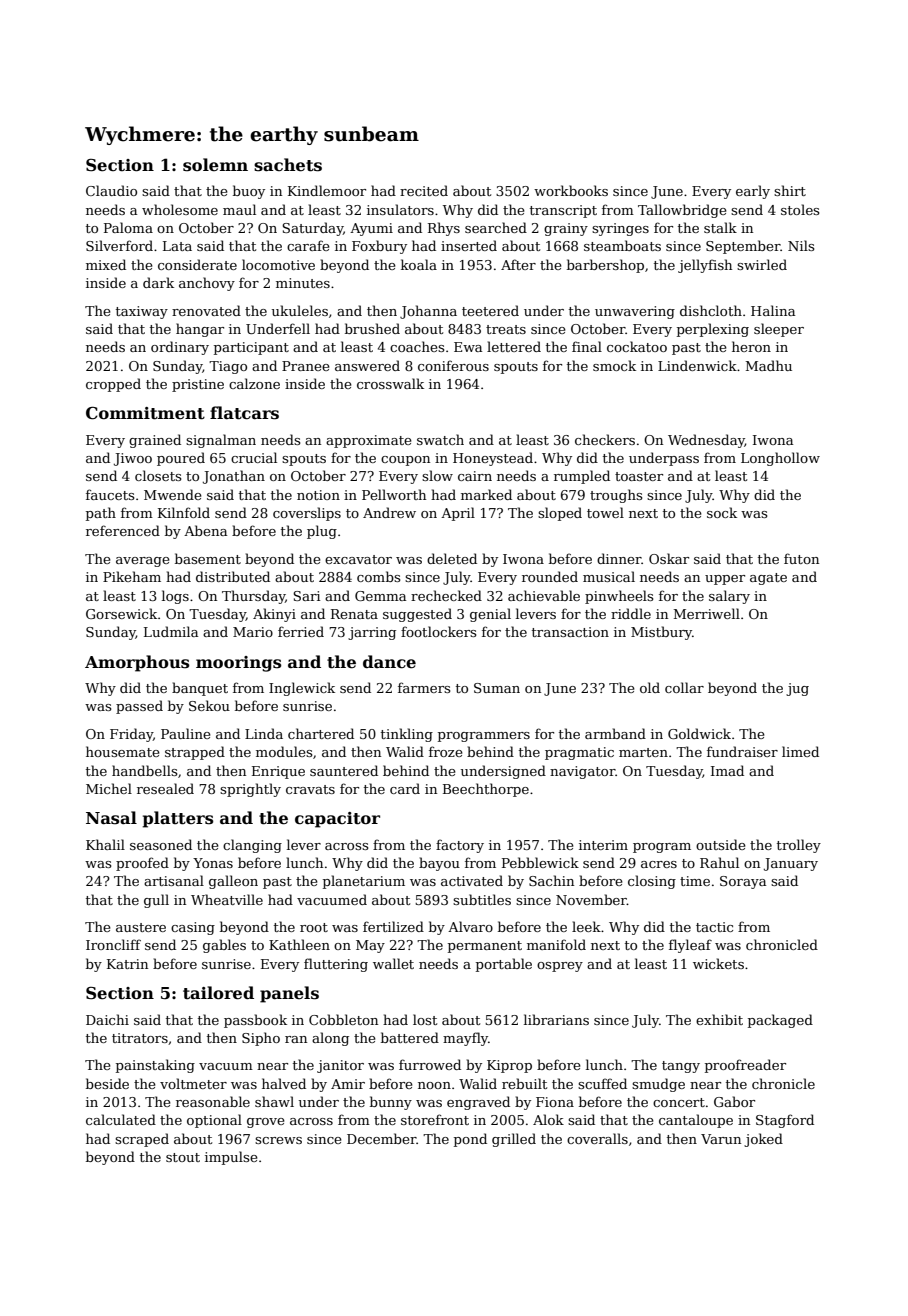 The height and width of the screenshot is (1316, 908). I want to click on coveralls, so click(597, 1138).
